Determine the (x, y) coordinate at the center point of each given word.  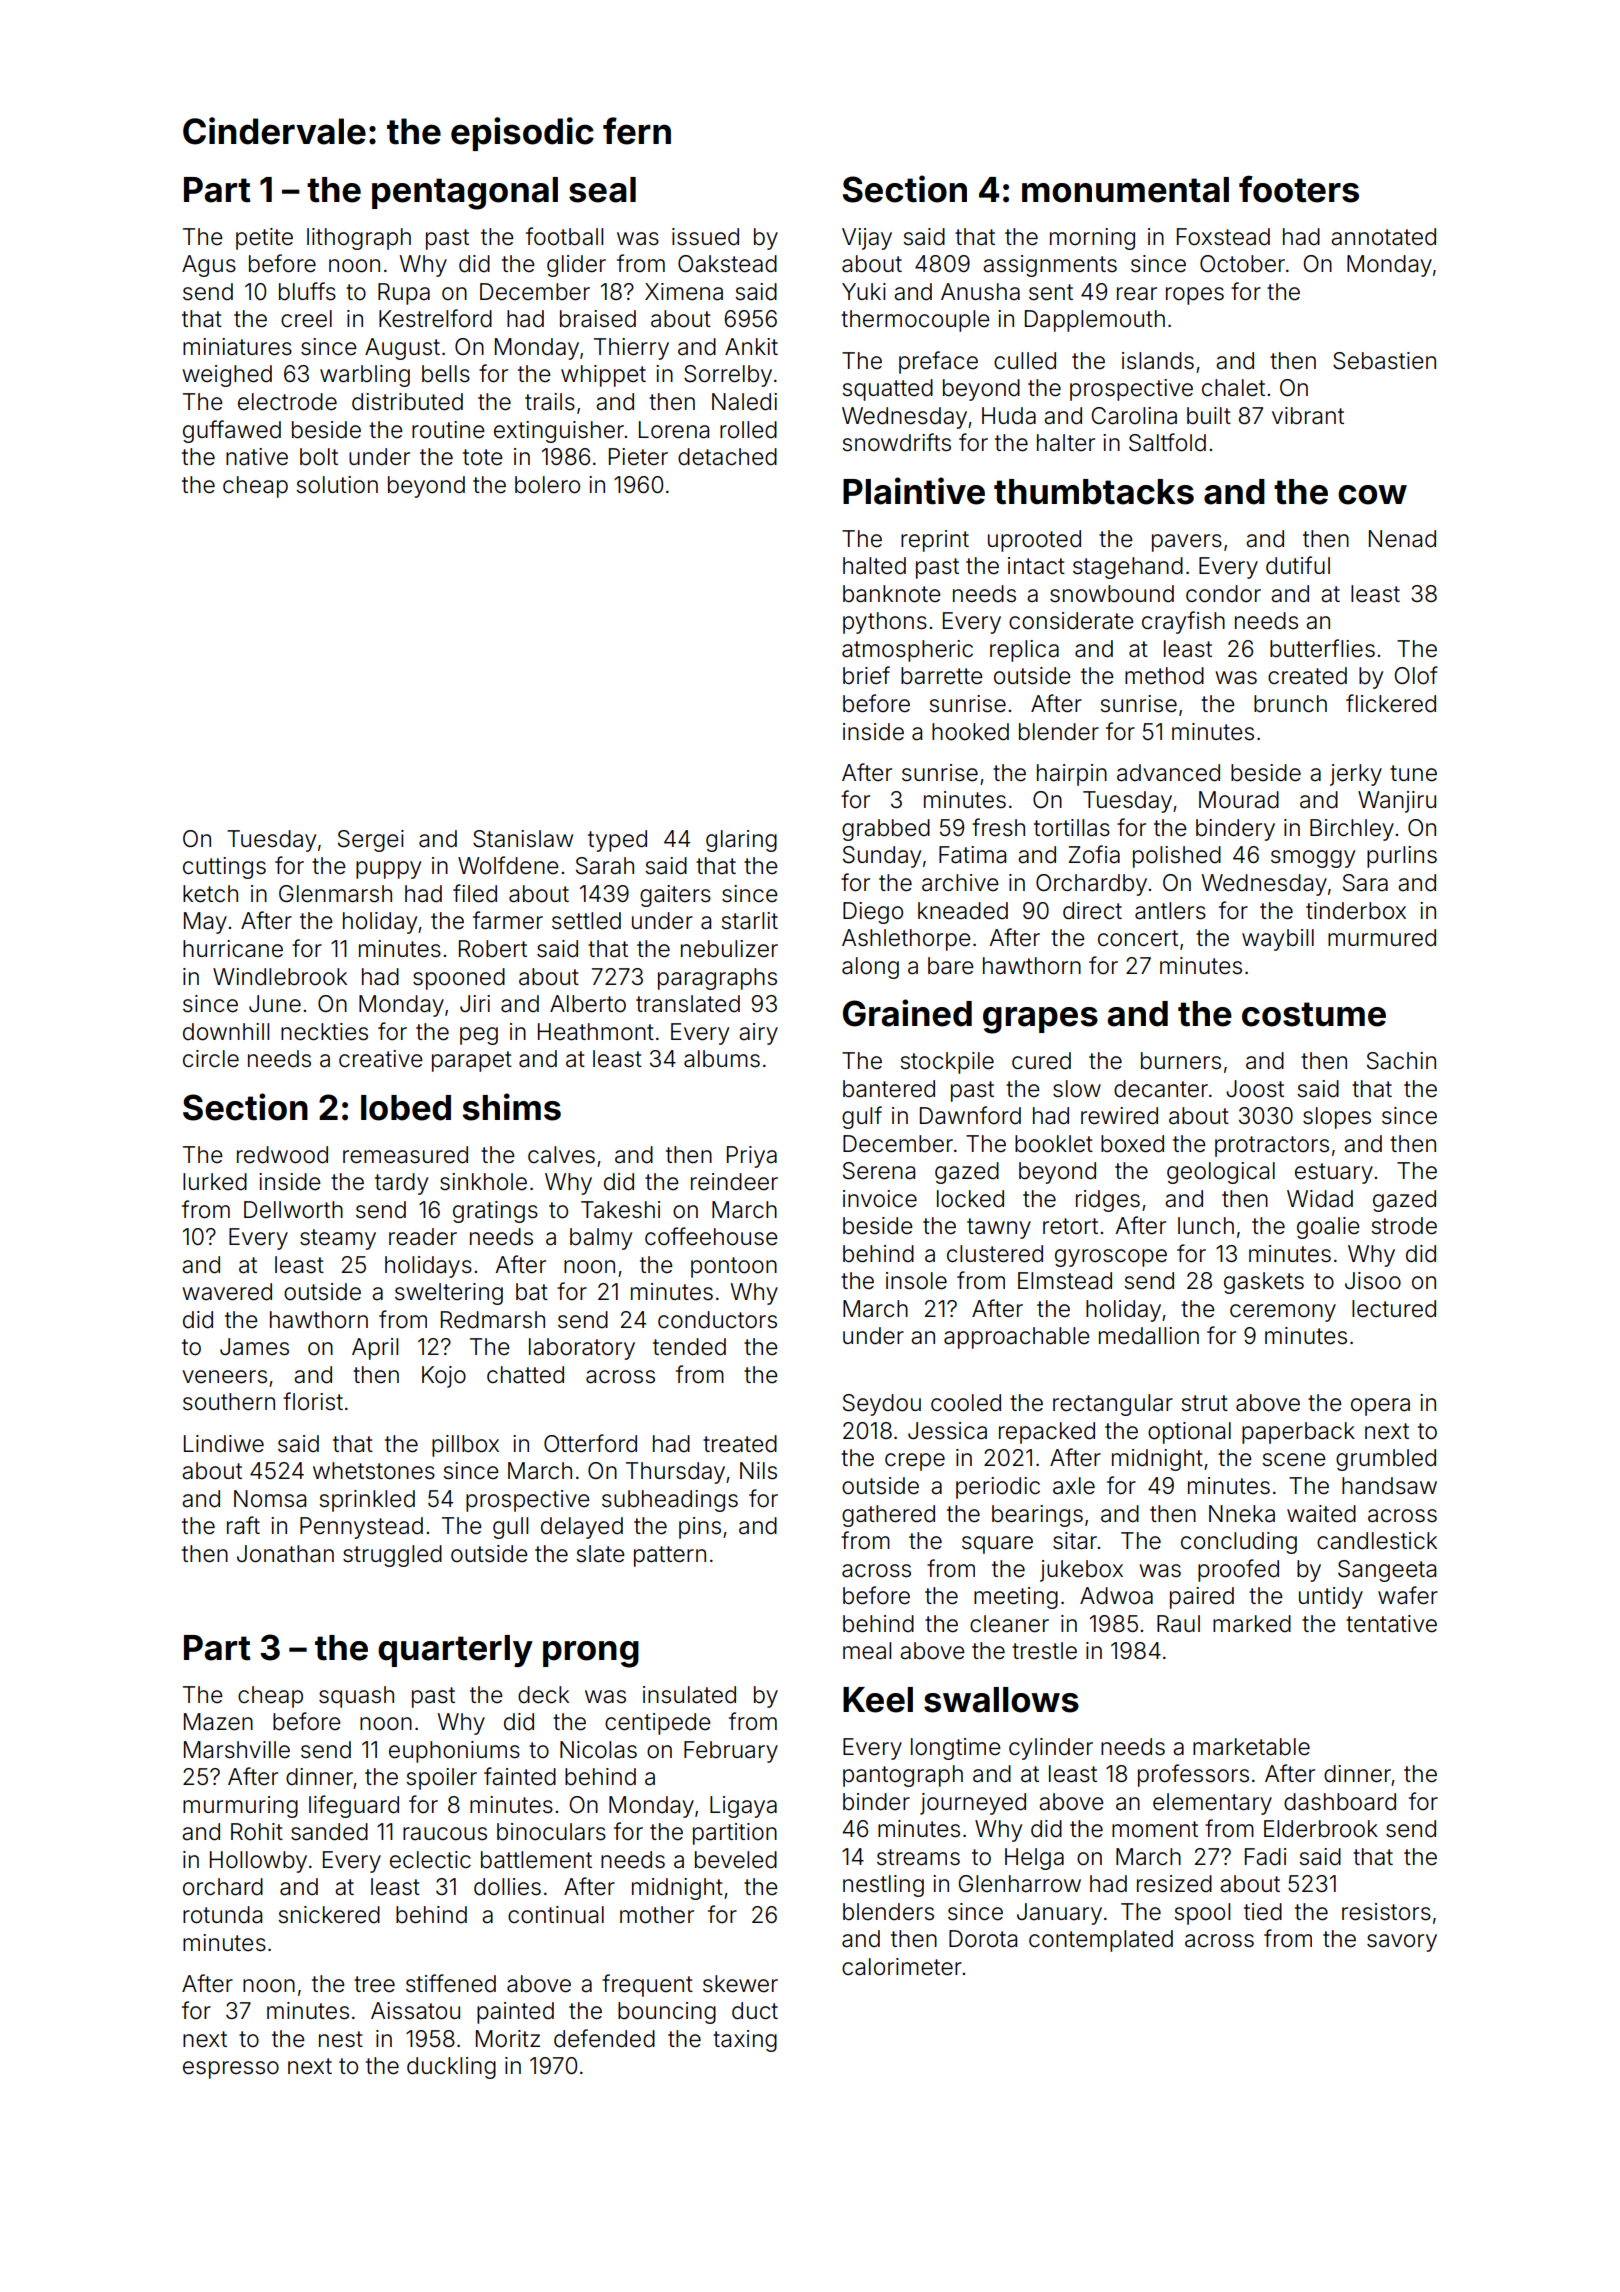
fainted (520, 1776)
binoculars (551, 1832)
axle (1074, 1486)
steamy (338, 1239)
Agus (209, 266)
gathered (888, 1516)
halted (874, 566)
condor (1223, 594)
